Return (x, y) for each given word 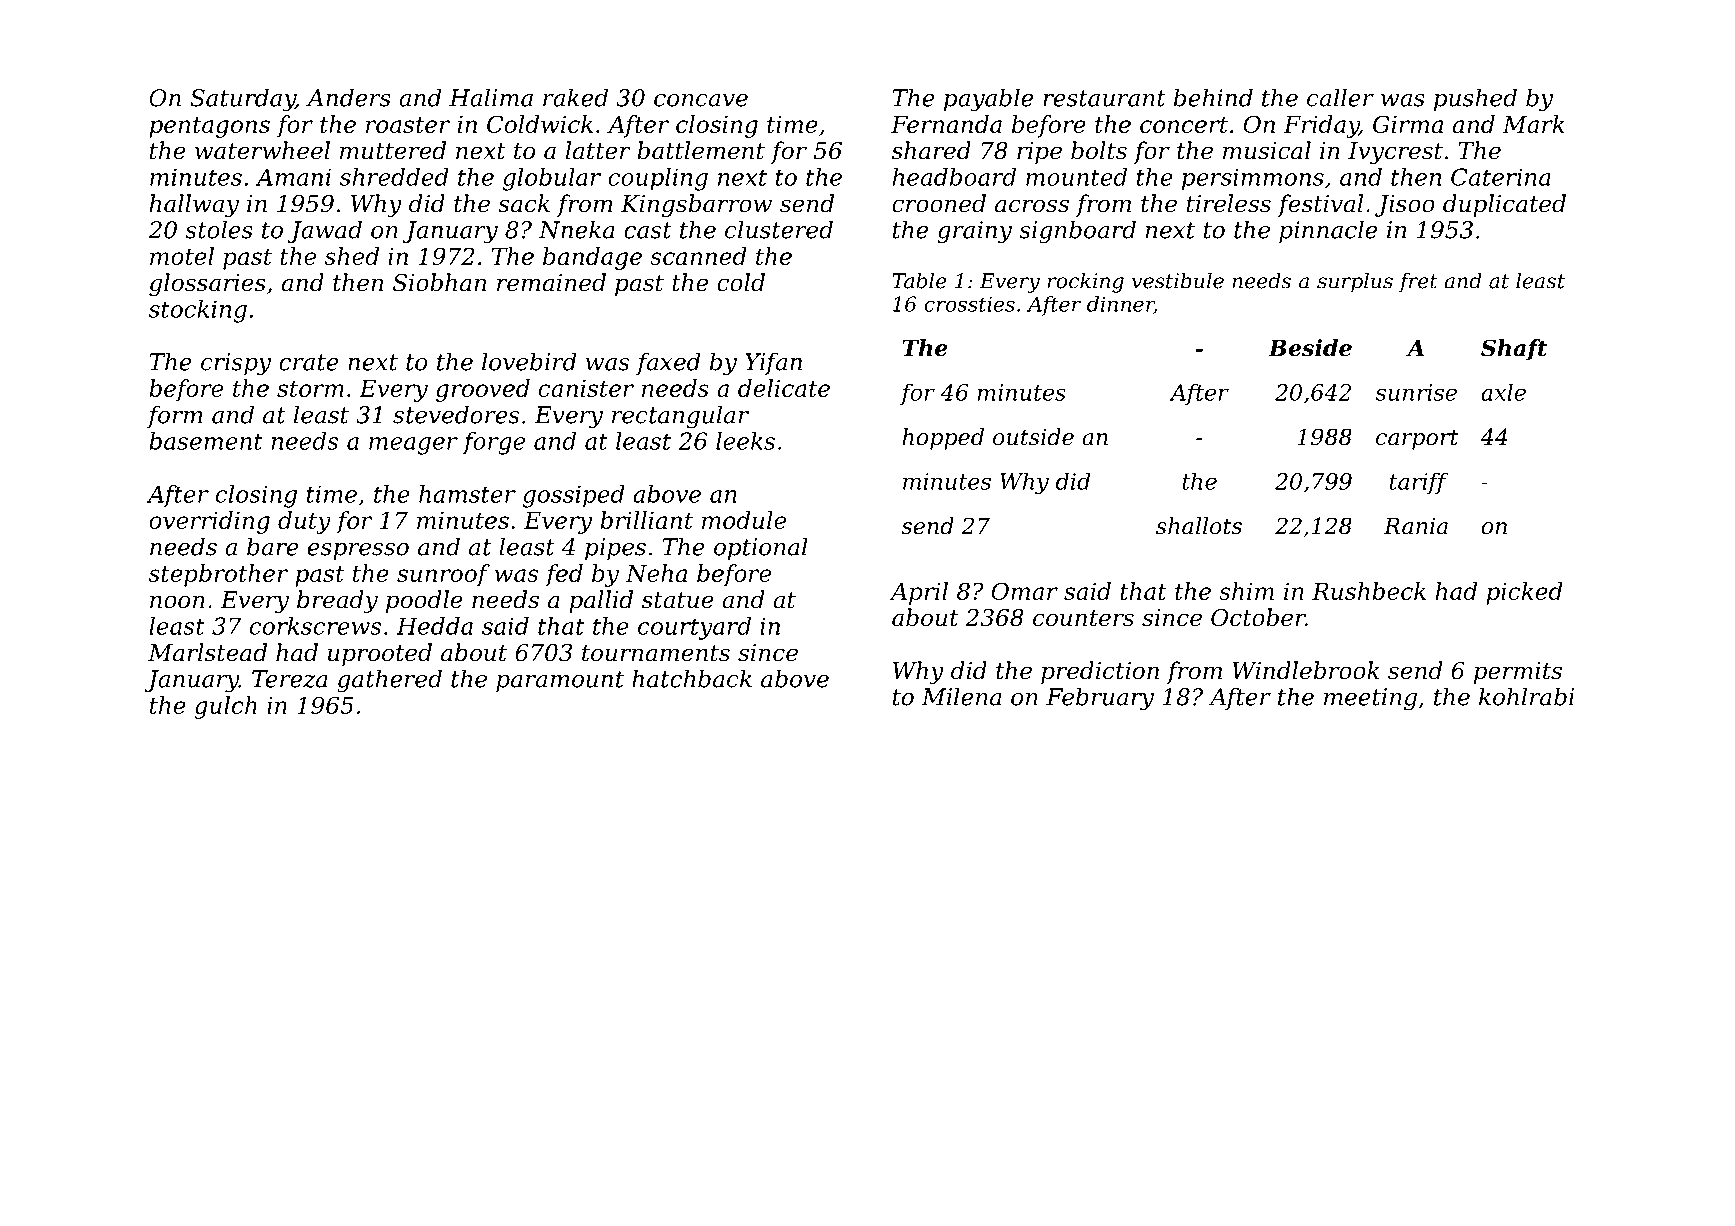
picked (1524, 593)
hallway (194, 205)
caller (1340, 97)
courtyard (694, 628)
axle (1503, 392)
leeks (745, 441)
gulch (225, 707)
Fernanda (946, 124)
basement (206, 441)
